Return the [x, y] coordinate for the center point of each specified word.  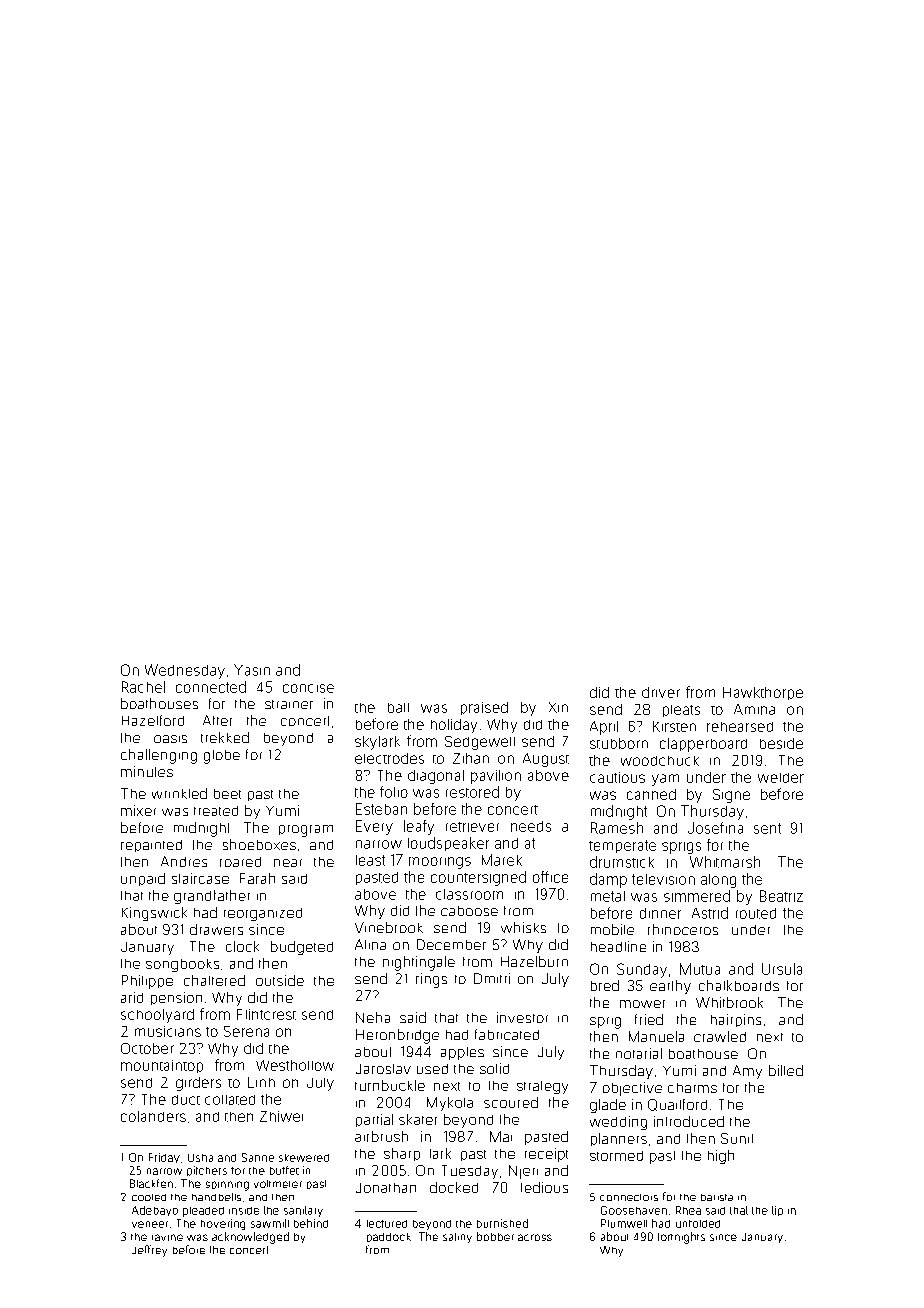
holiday [454, 726]
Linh [261, 1082]
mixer [138, 810]
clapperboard [703, 745]
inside [244, 1211]
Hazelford [153, 720]
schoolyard [157, 1016]
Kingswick [154, 914]
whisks [523, 927]
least [370, 860]
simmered [697, 896]
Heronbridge [397, 1036]
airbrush [381, 1136]
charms [692, 1088]
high [721, 1157]
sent [767, 828]
